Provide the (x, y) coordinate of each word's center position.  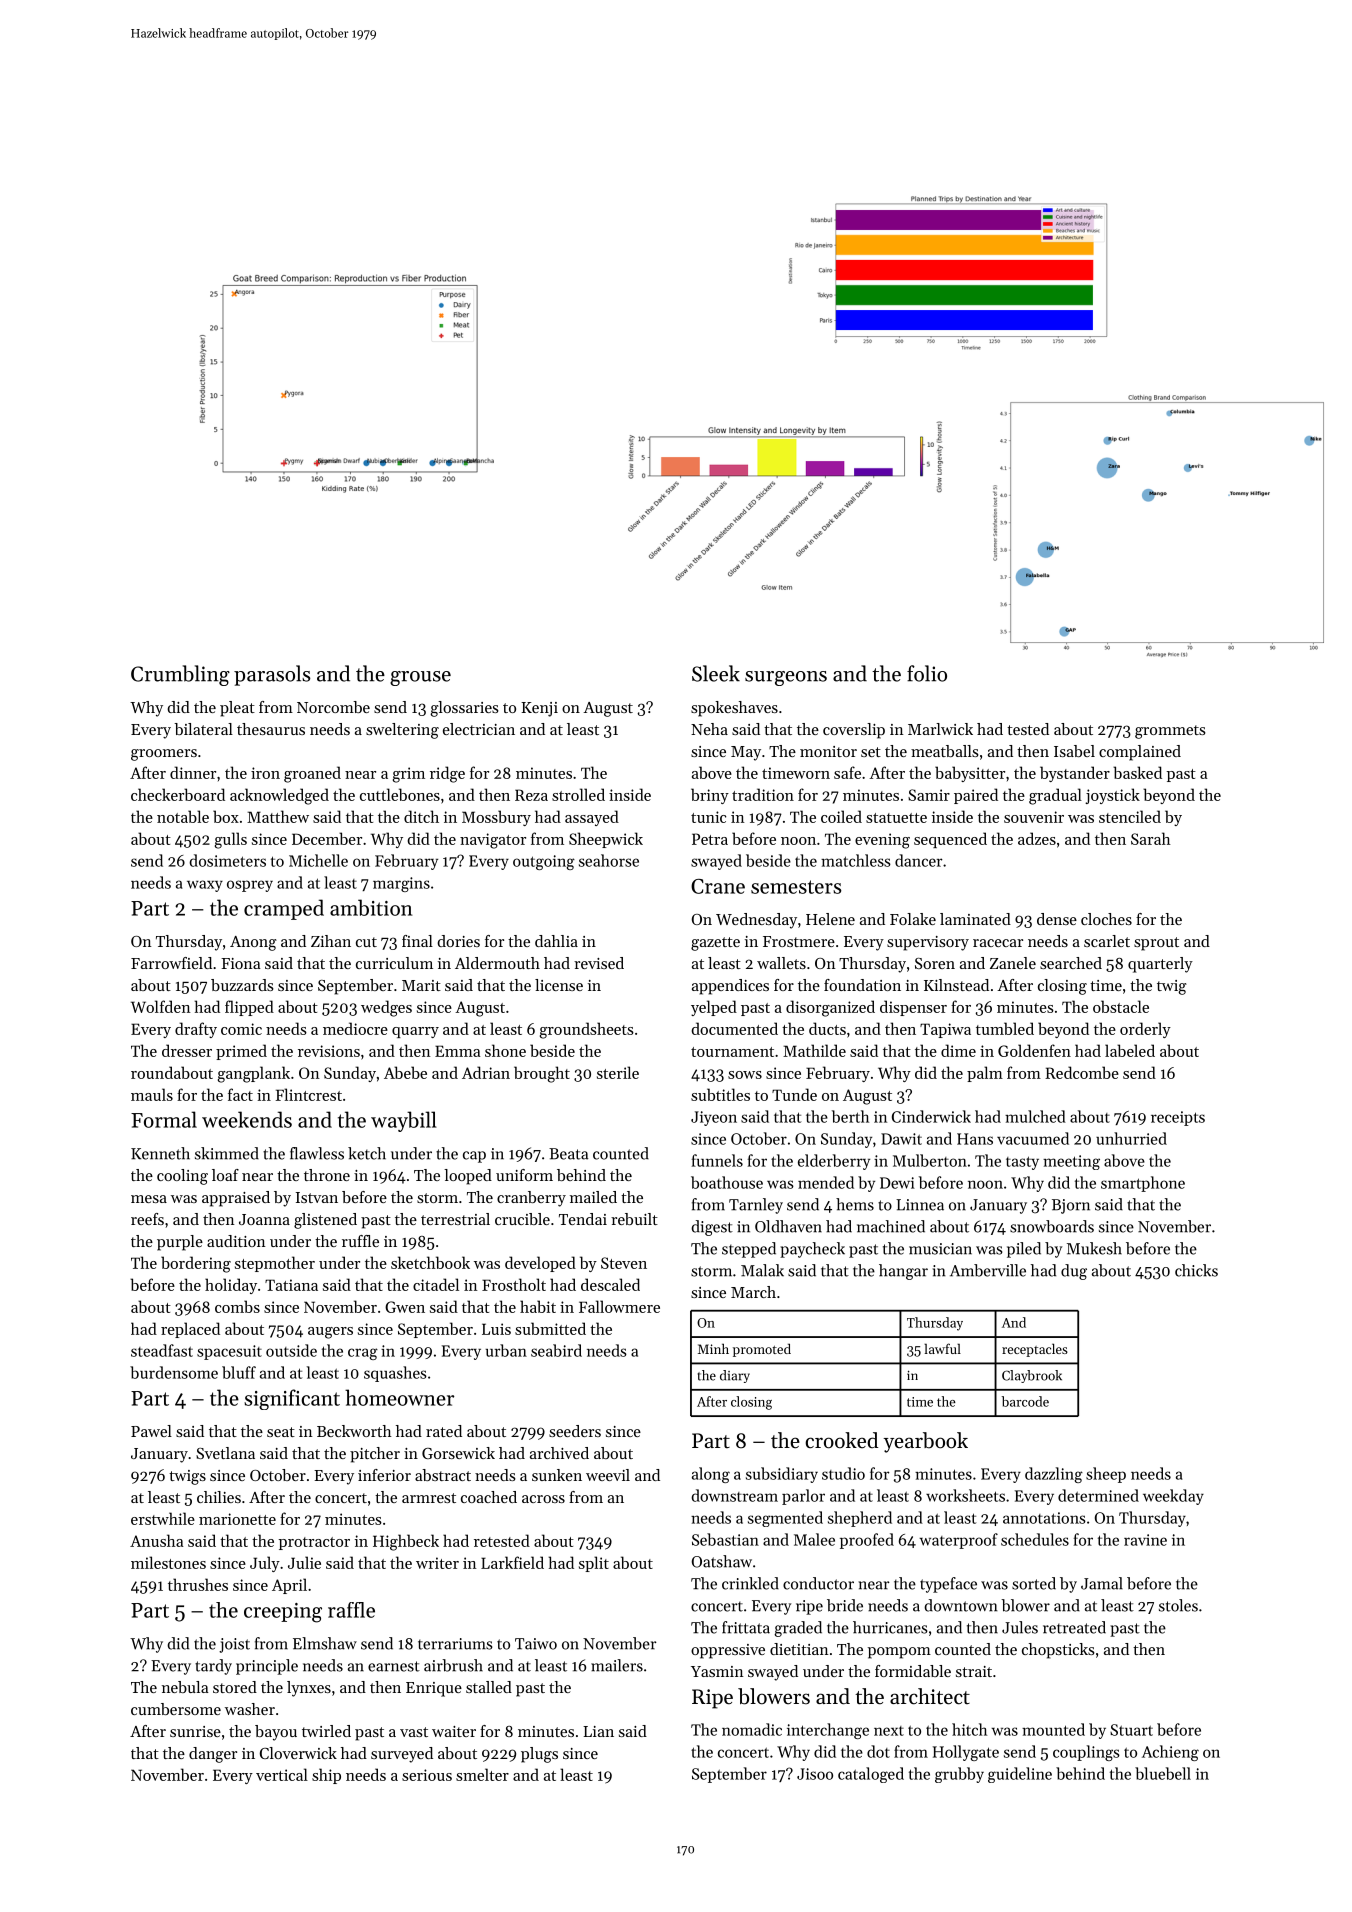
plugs (539, 1755)
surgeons (786, 678)
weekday (1173, 1497)
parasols (272, 675)
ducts (827, 1028)
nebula (185, 1687)
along (711, 1475)
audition (236, 1241)
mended (826, 1182)
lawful (942, 1348)
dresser (187, 1050)
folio (927, 673)
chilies (219, 1497)
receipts (1178, 1118)
